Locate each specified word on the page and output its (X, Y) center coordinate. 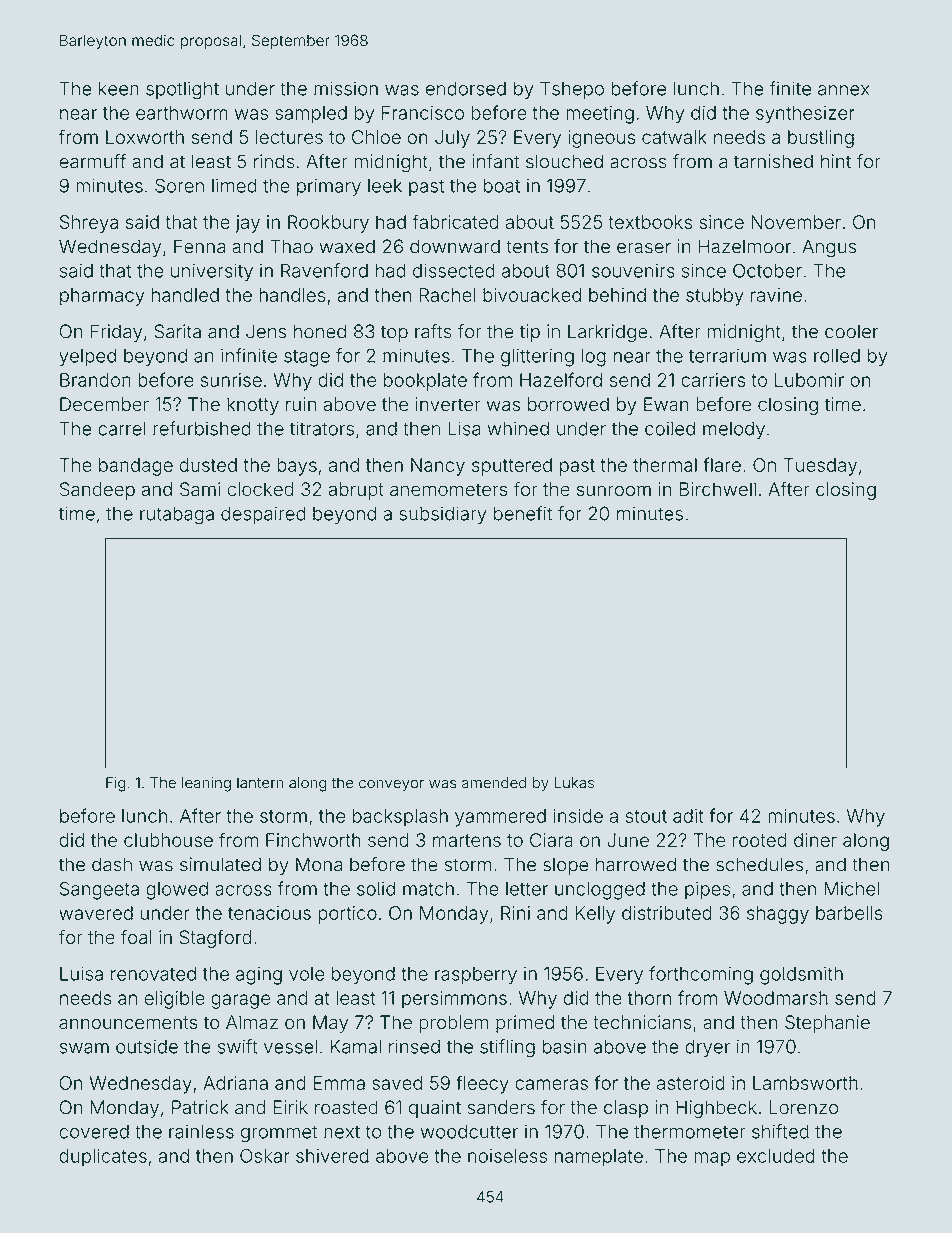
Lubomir (809, 380)
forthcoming (701, 975)
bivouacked (532, 295)
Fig (116, 784)
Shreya (89, 224)
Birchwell (718, 489)
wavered (96, 913)
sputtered (512, 467)
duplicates (103, 1158)
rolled (837, 356)
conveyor (391, 785)
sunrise (231, 380)
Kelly (595, 915)
